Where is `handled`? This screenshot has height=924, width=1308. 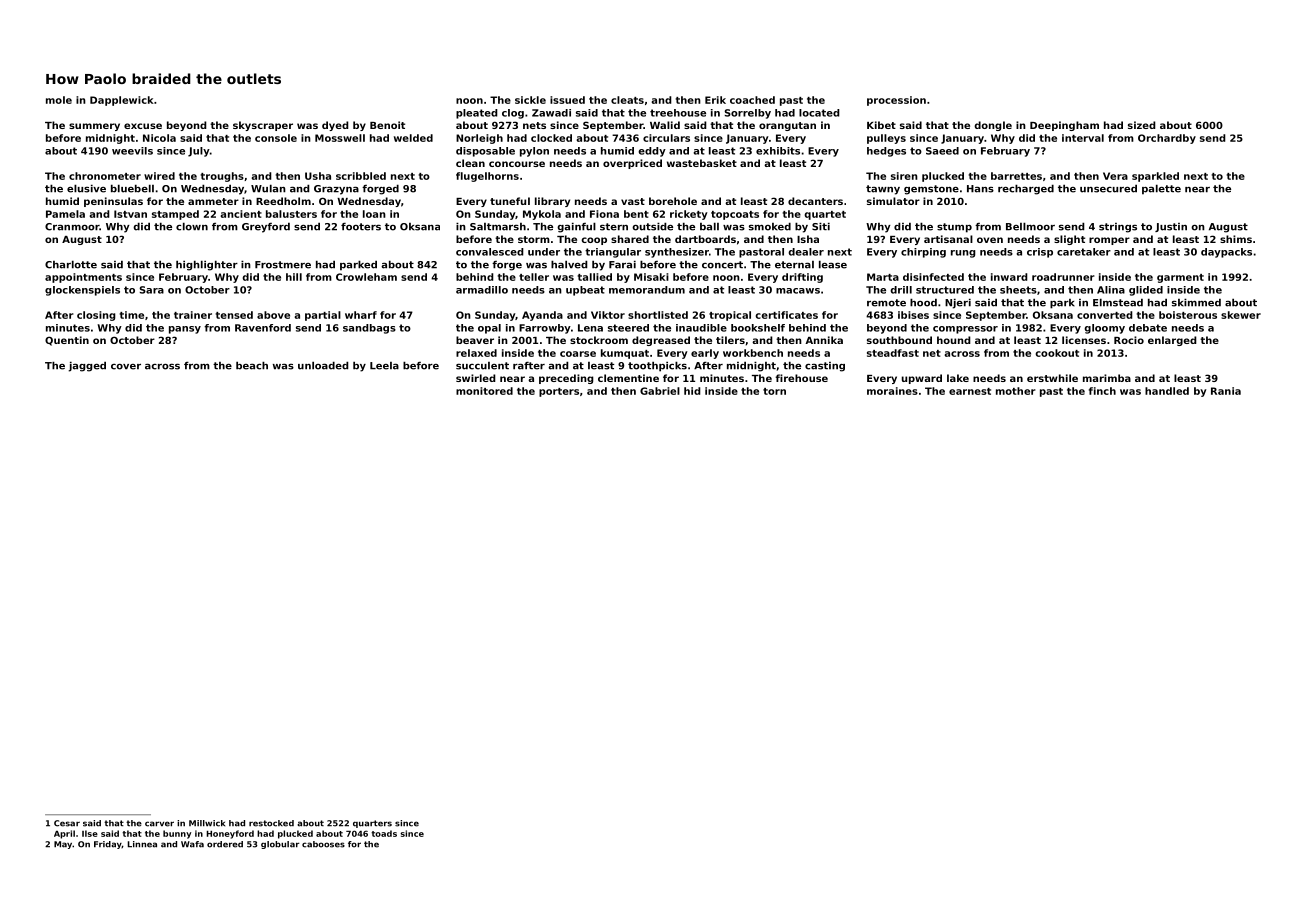
handled is located at coordinates (1167, 391).
